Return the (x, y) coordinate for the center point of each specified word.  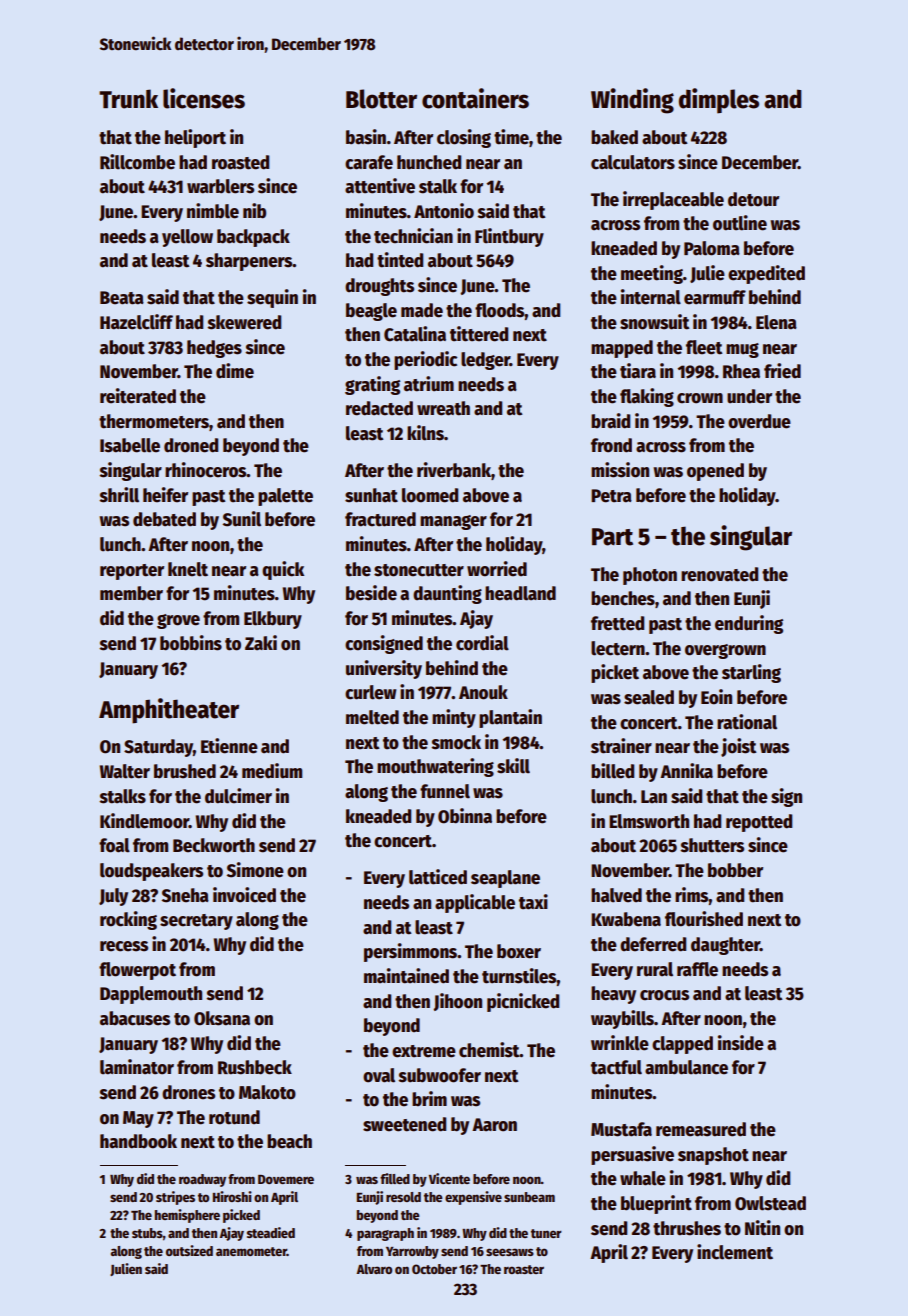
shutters (712, 845)
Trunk (128, 99)
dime (235, 371)
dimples (719, 101)
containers (475, 98)
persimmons (410, 952)
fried (782, 371)
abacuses (135, 1018)
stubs (147, 1233)
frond (611, 445)
